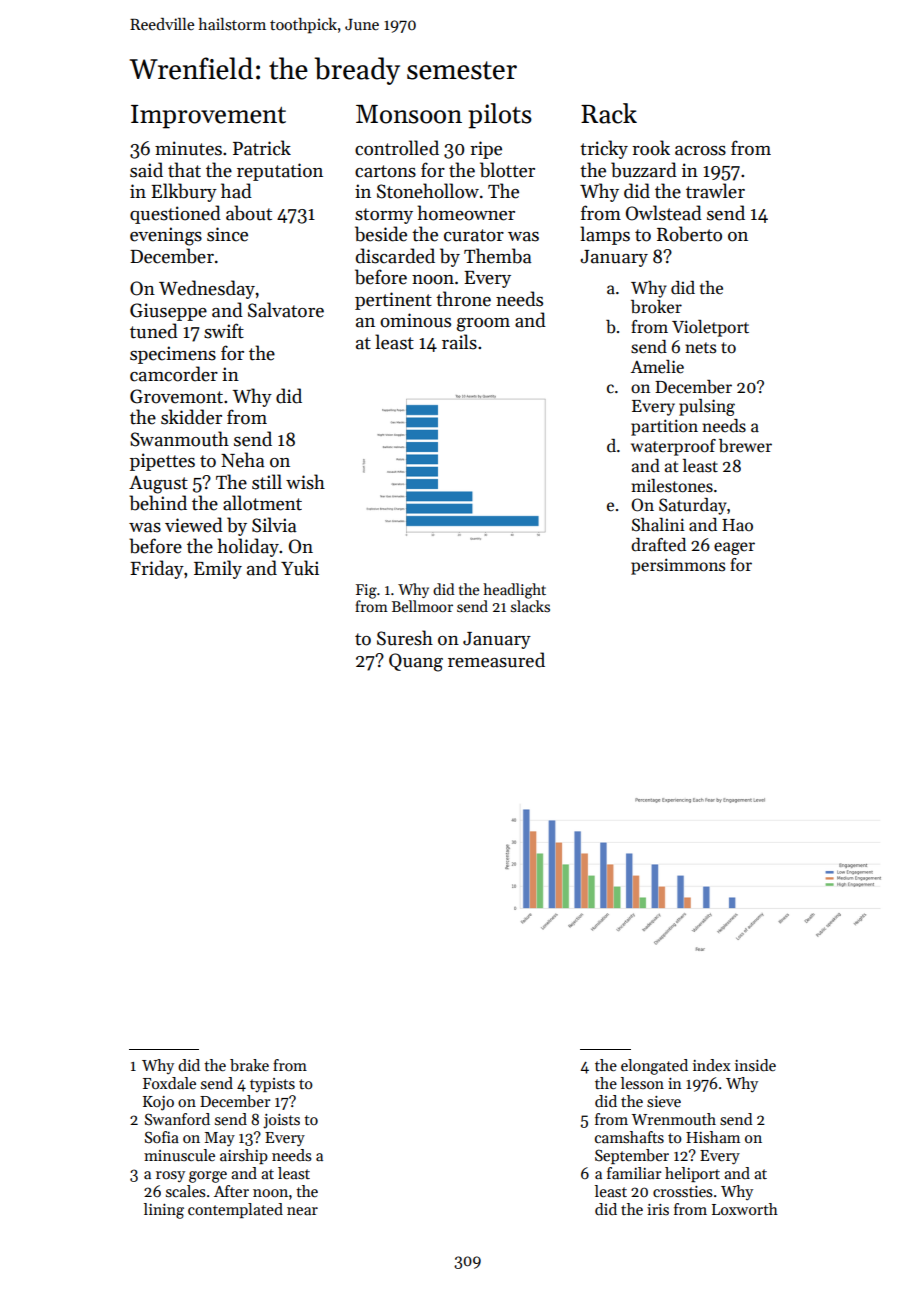 The height and width of the screenshot is (1316, 908). Describe the element at coordinates (409, 114) in the screenshot. I see `Monsoon` at that location.
